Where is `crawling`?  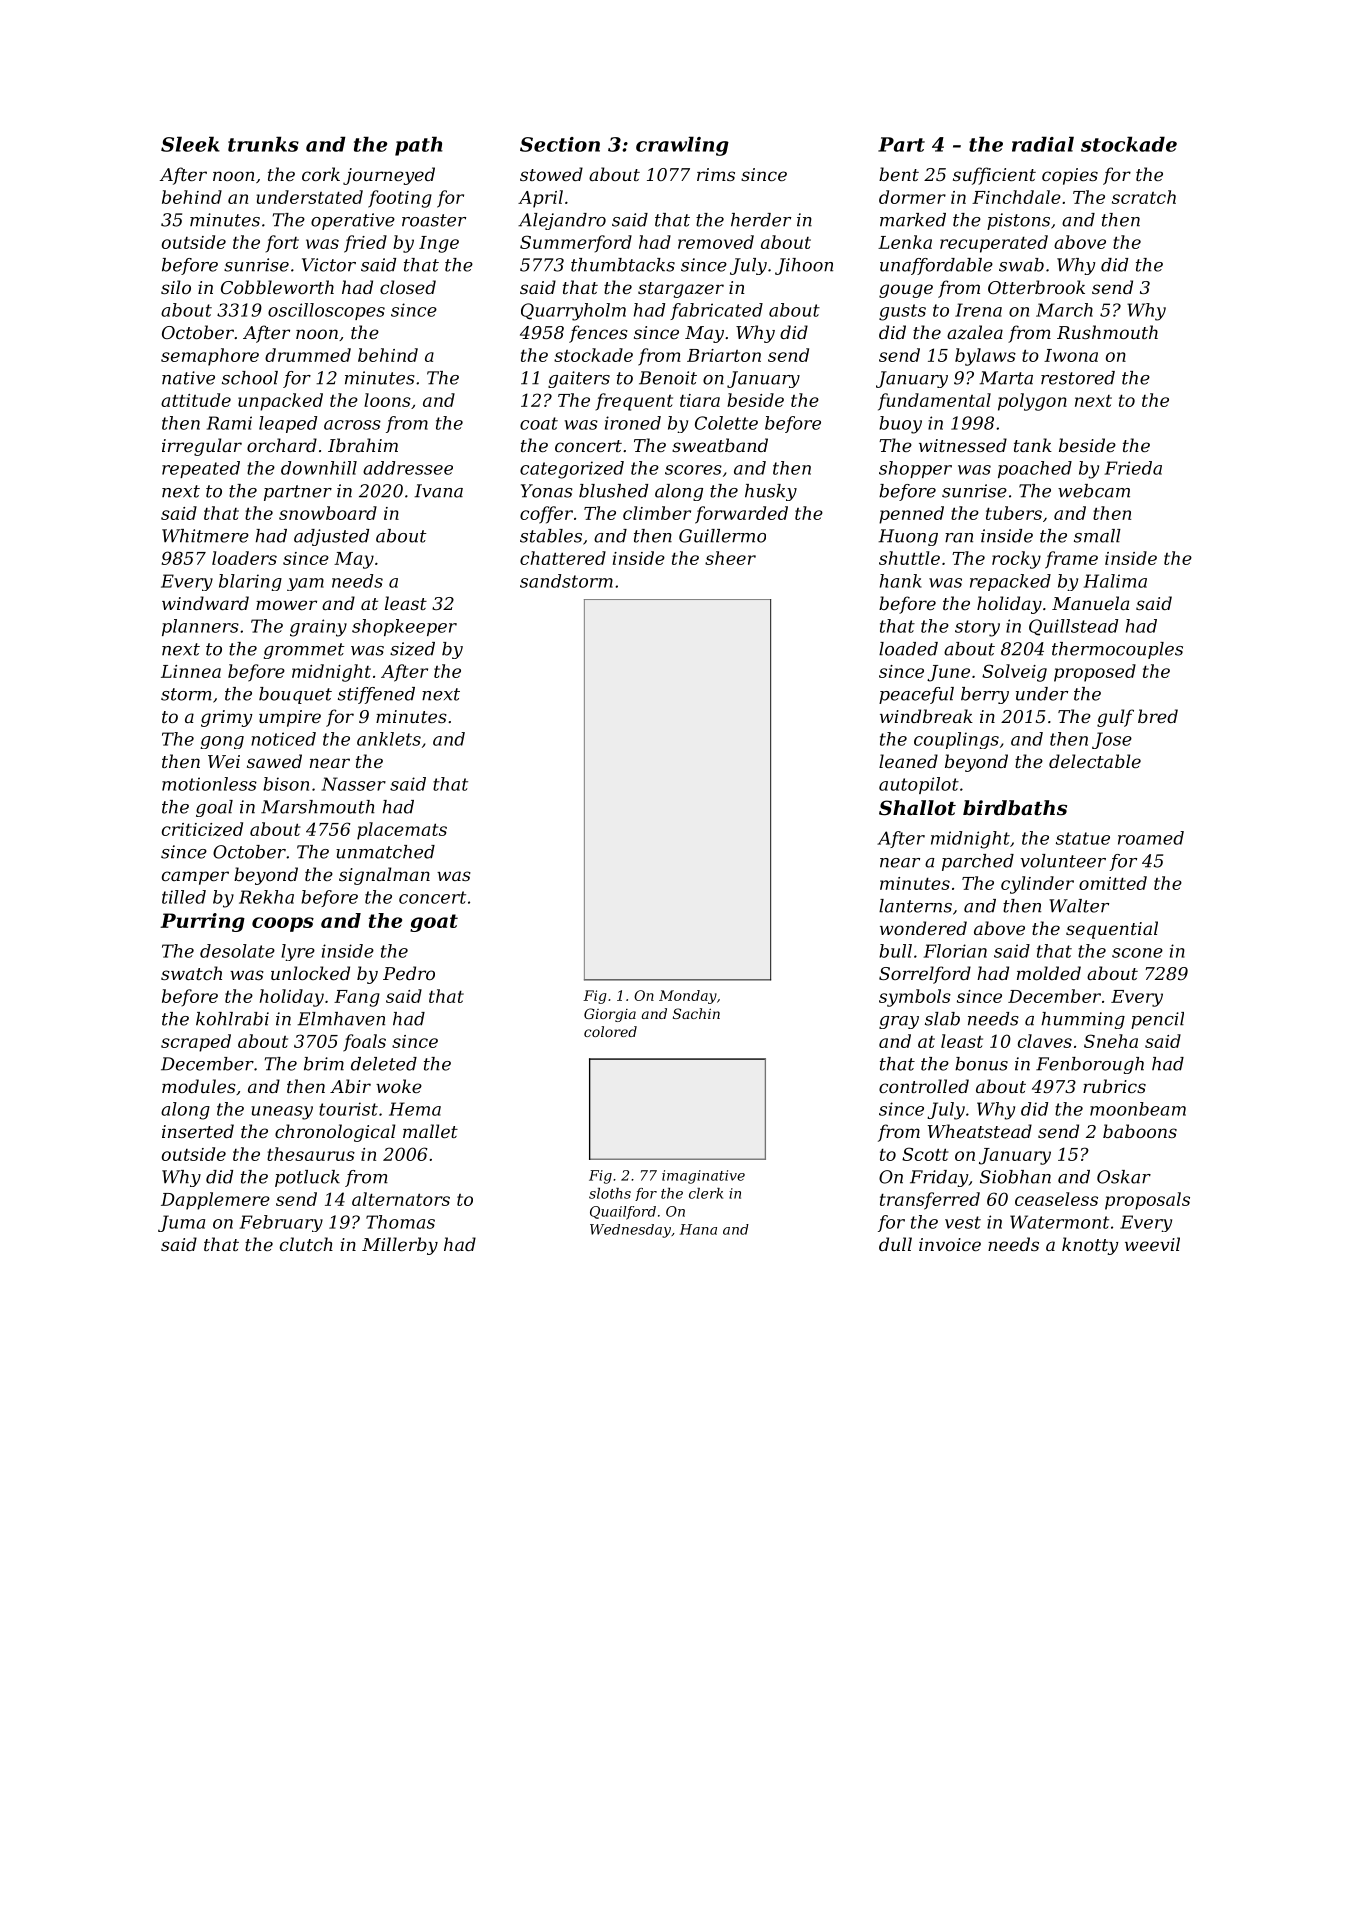 crawling is located at coordinates (682, 146).
